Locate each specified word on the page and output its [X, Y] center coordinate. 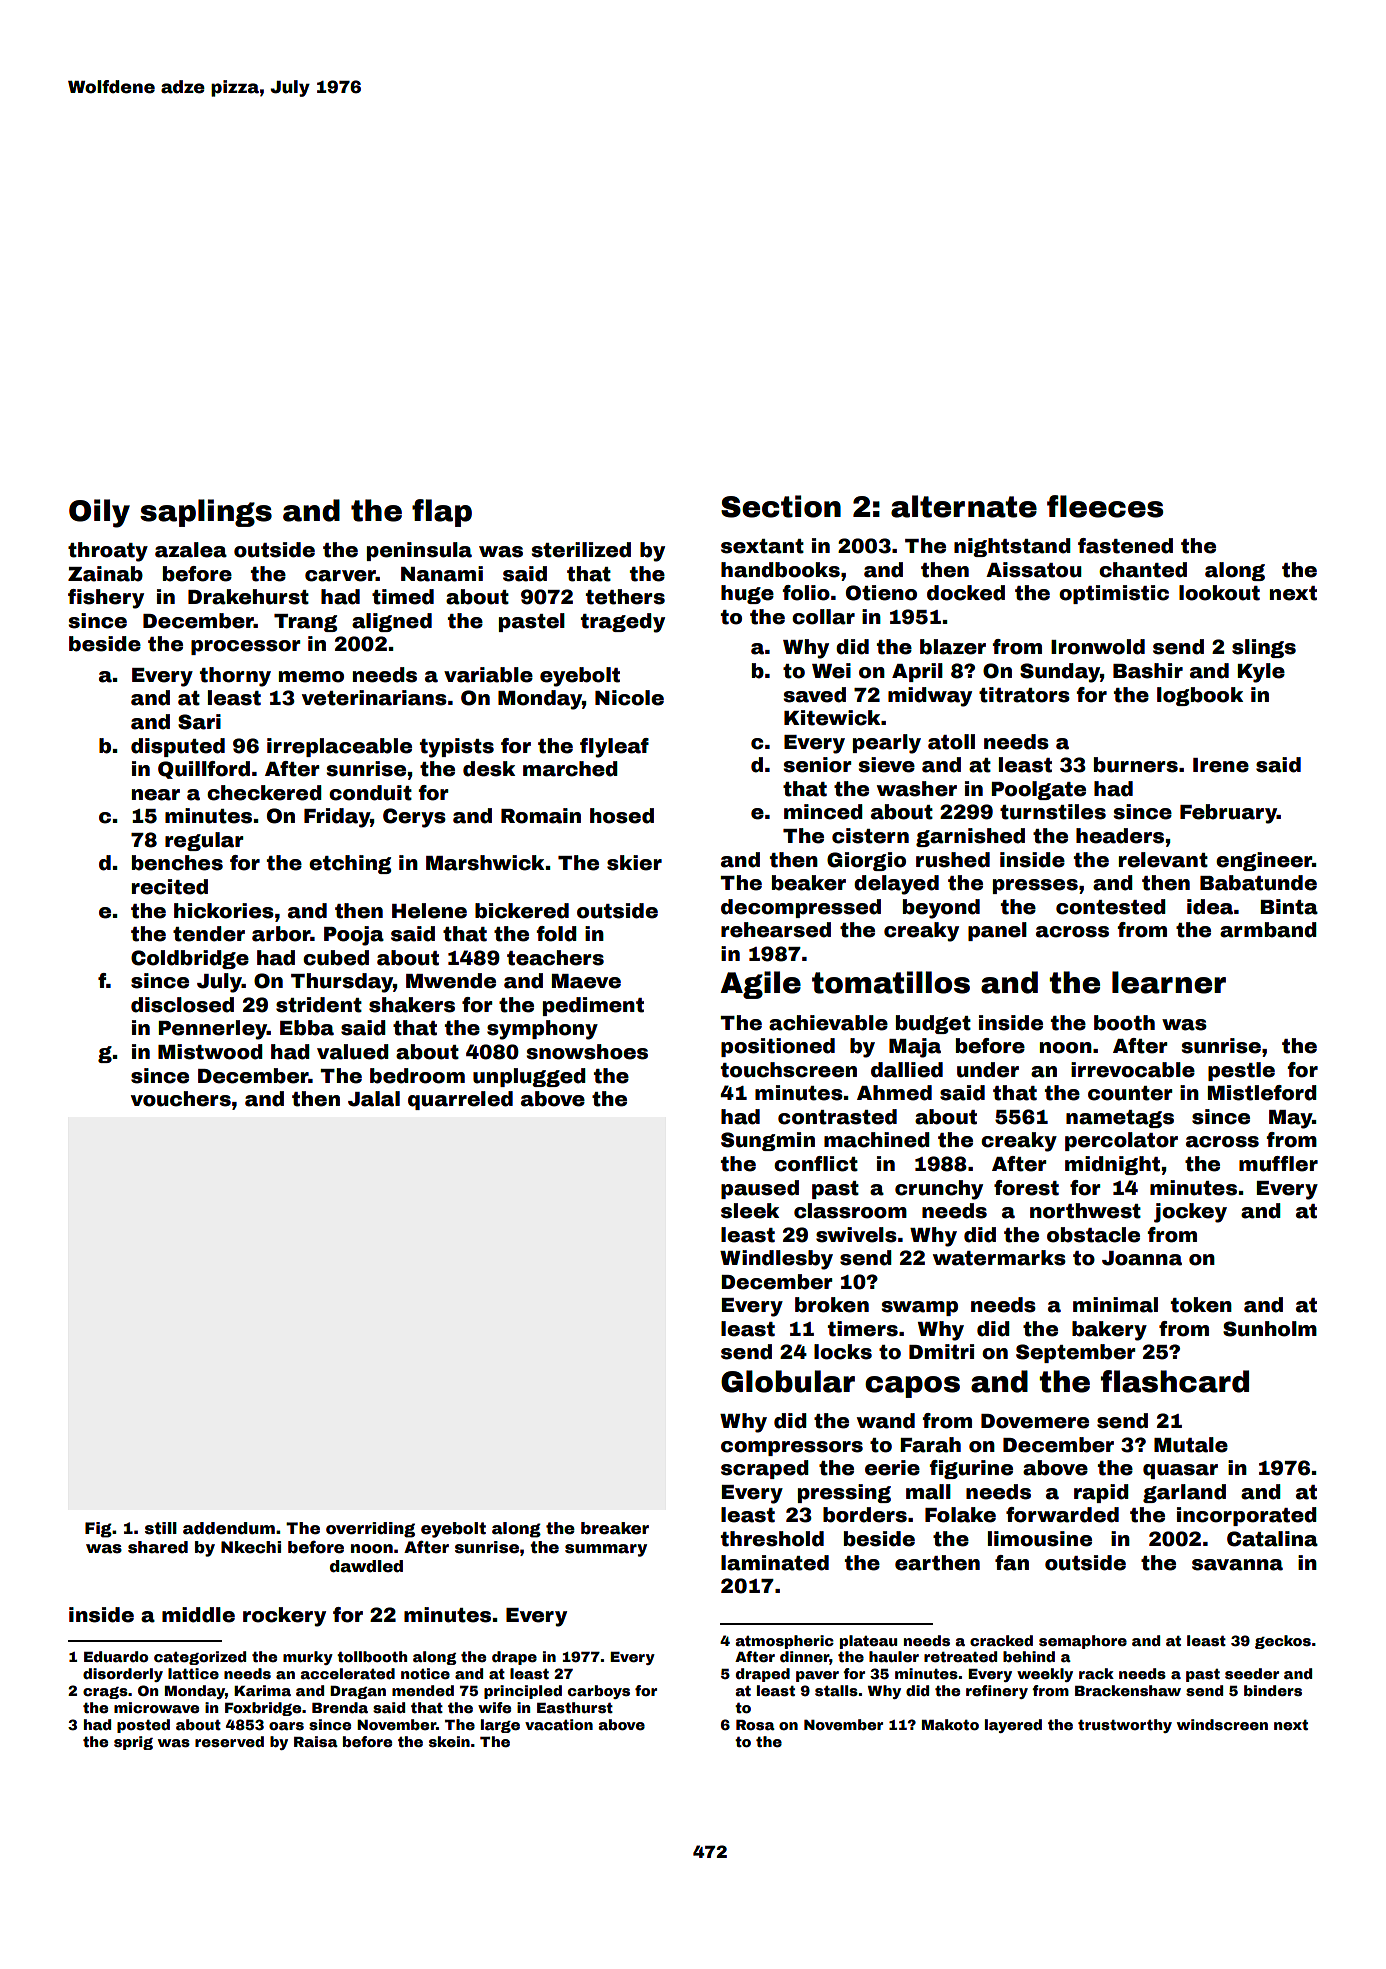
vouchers [181, 1099]
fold [556, 934]
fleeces [1105, 506]
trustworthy [1125, 1726]
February [1228, 814]
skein [449, 1741]
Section [781, 506]
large [500, 1726]
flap [442, 513]
